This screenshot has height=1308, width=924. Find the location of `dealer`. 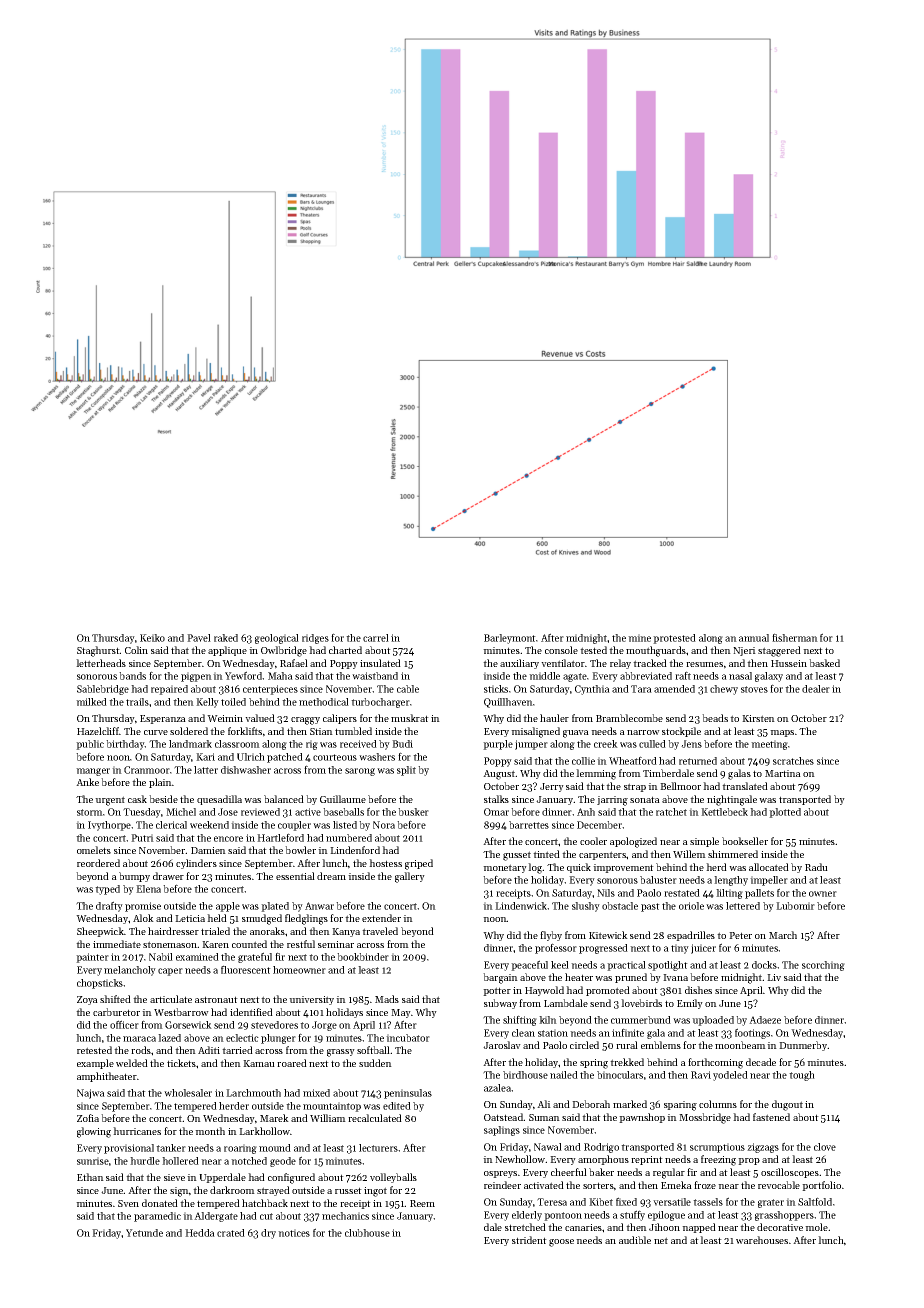

dealer is located at coordinates (816, 689).
